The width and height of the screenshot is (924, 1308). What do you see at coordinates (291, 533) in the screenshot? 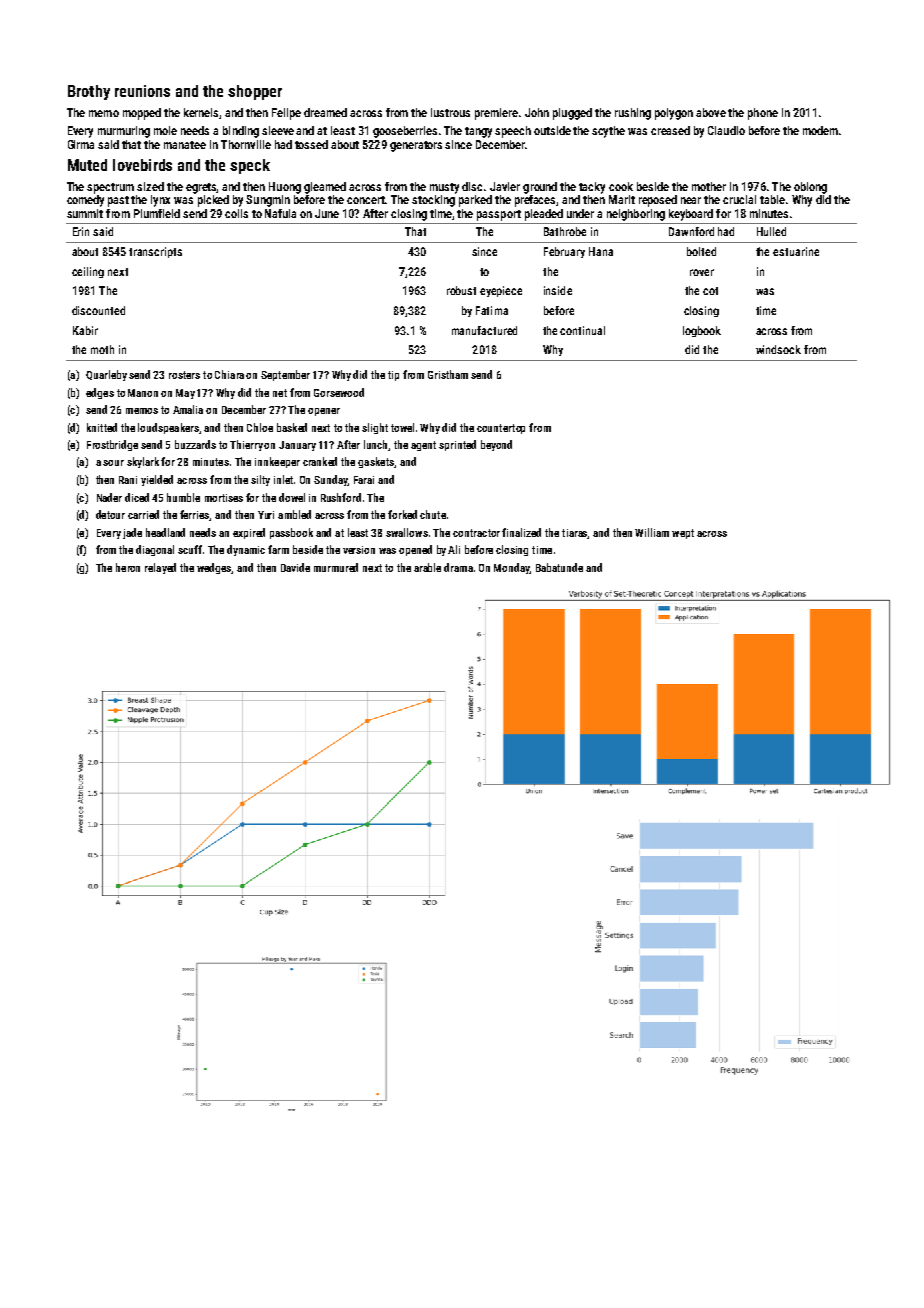
I see `passbook` at bounding box center [291, 533].
